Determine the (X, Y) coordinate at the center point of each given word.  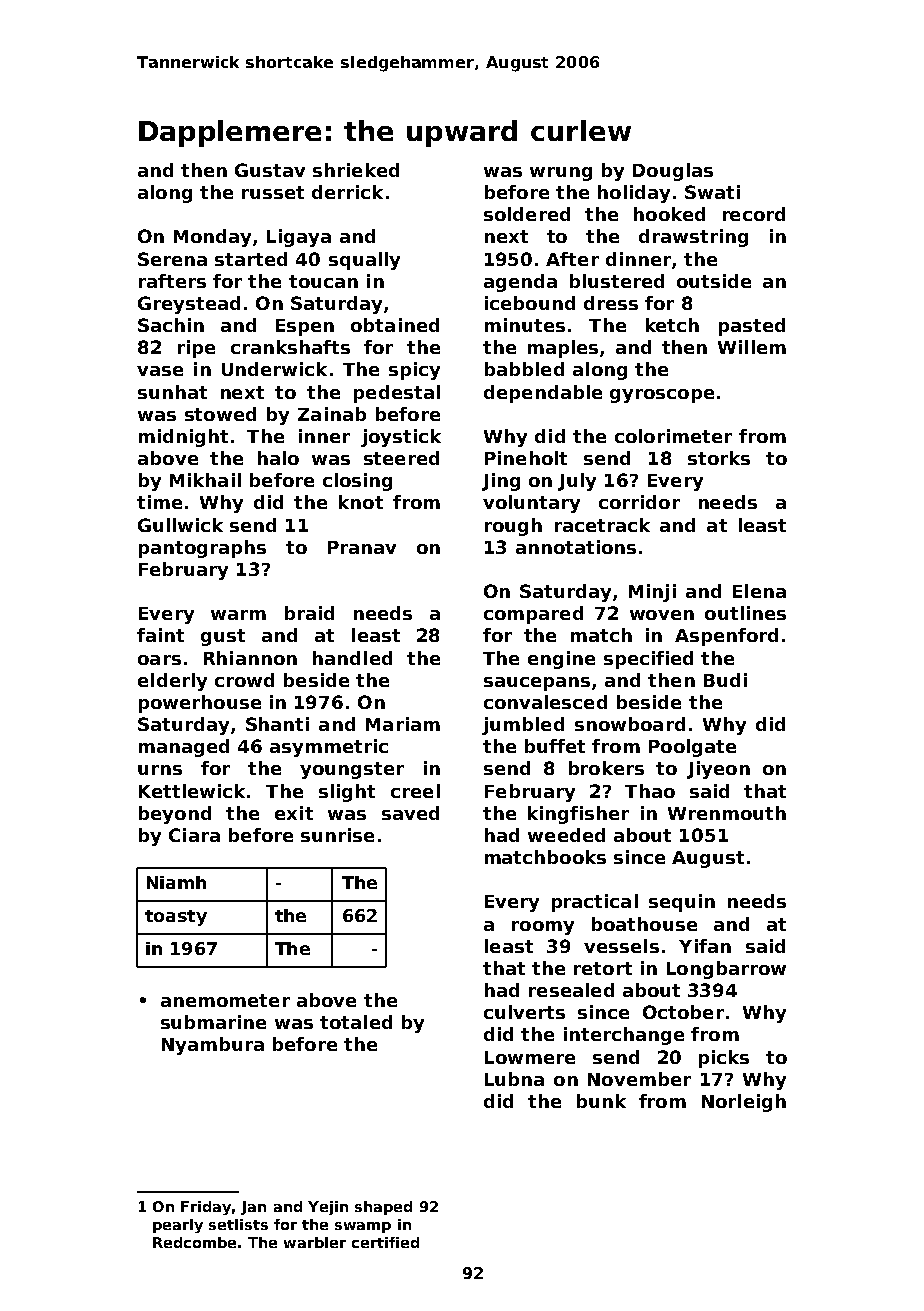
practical (595, 903)
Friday (206, 1208)
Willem (752, 347)
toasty (176, 918)
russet (273, 192)
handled (352, 658)
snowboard (630, 724)
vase (160, 371)
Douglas (673, 172)
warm (238, 615)
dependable (543, 394)
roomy (543, 928)
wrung (561, 174)
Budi (725, 680)
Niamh (176, 882)
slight (347, 793)
